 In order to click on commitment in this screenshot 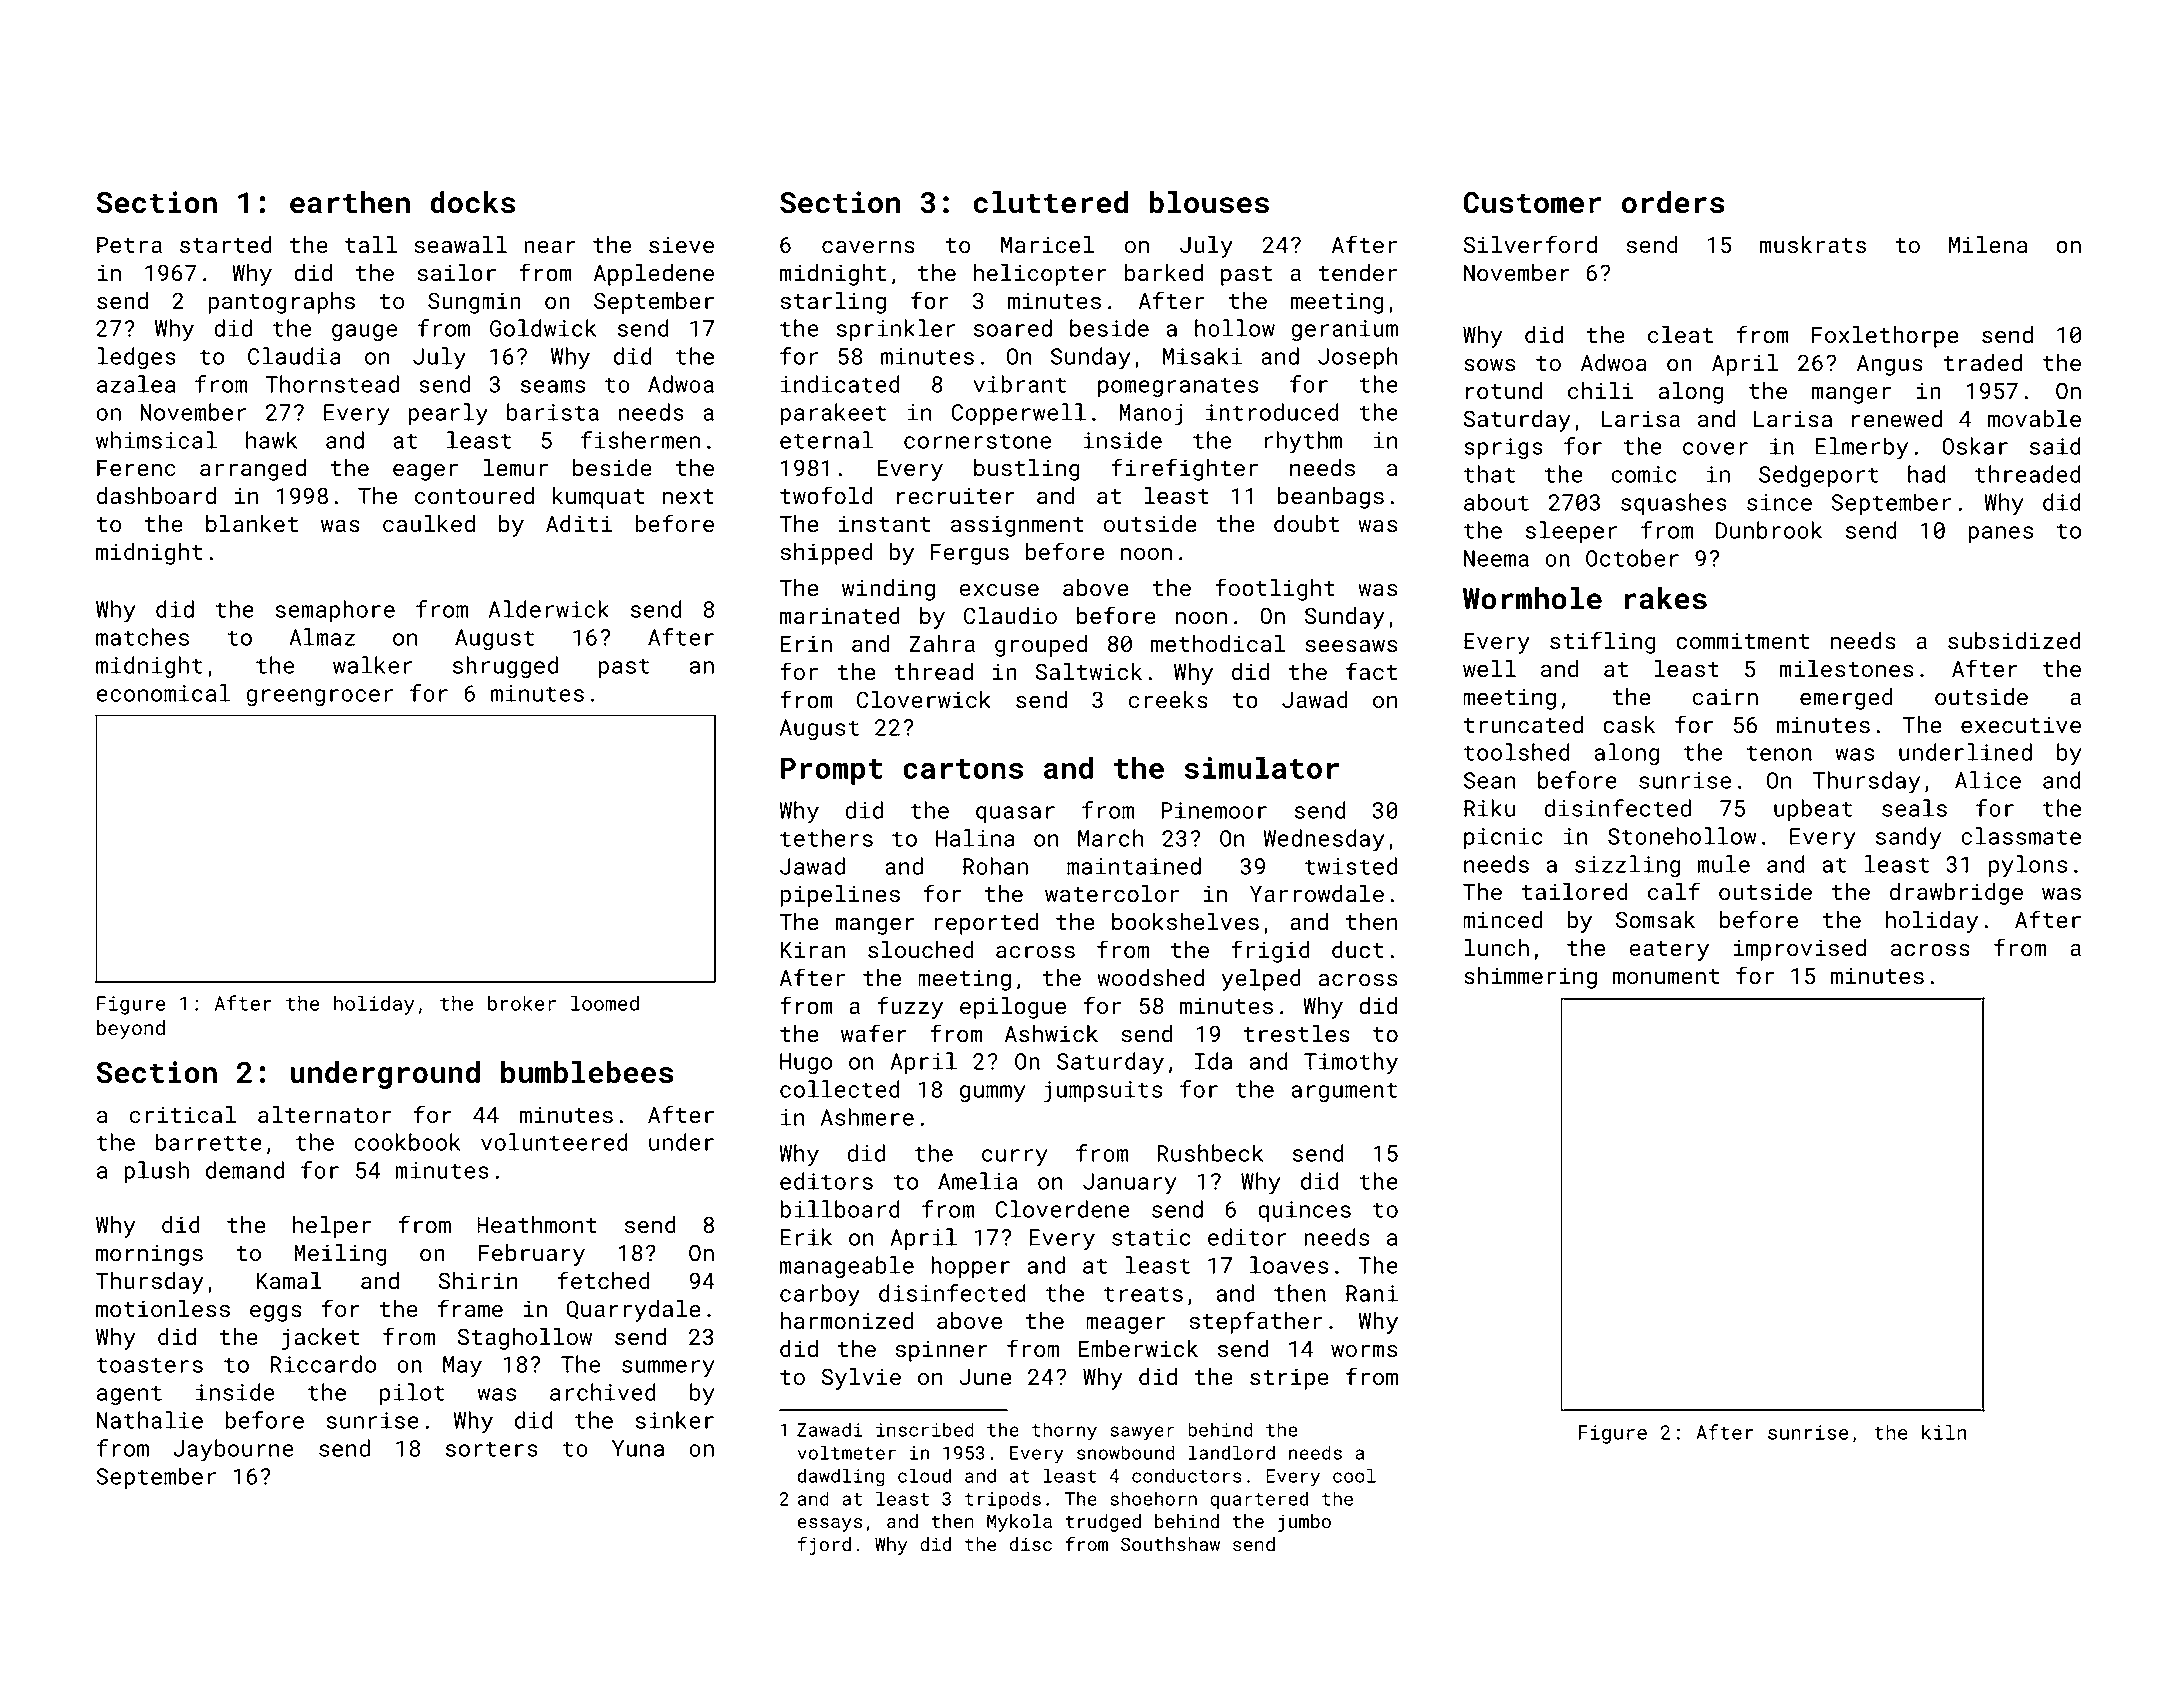, I will do `click(1742, 640)`.
